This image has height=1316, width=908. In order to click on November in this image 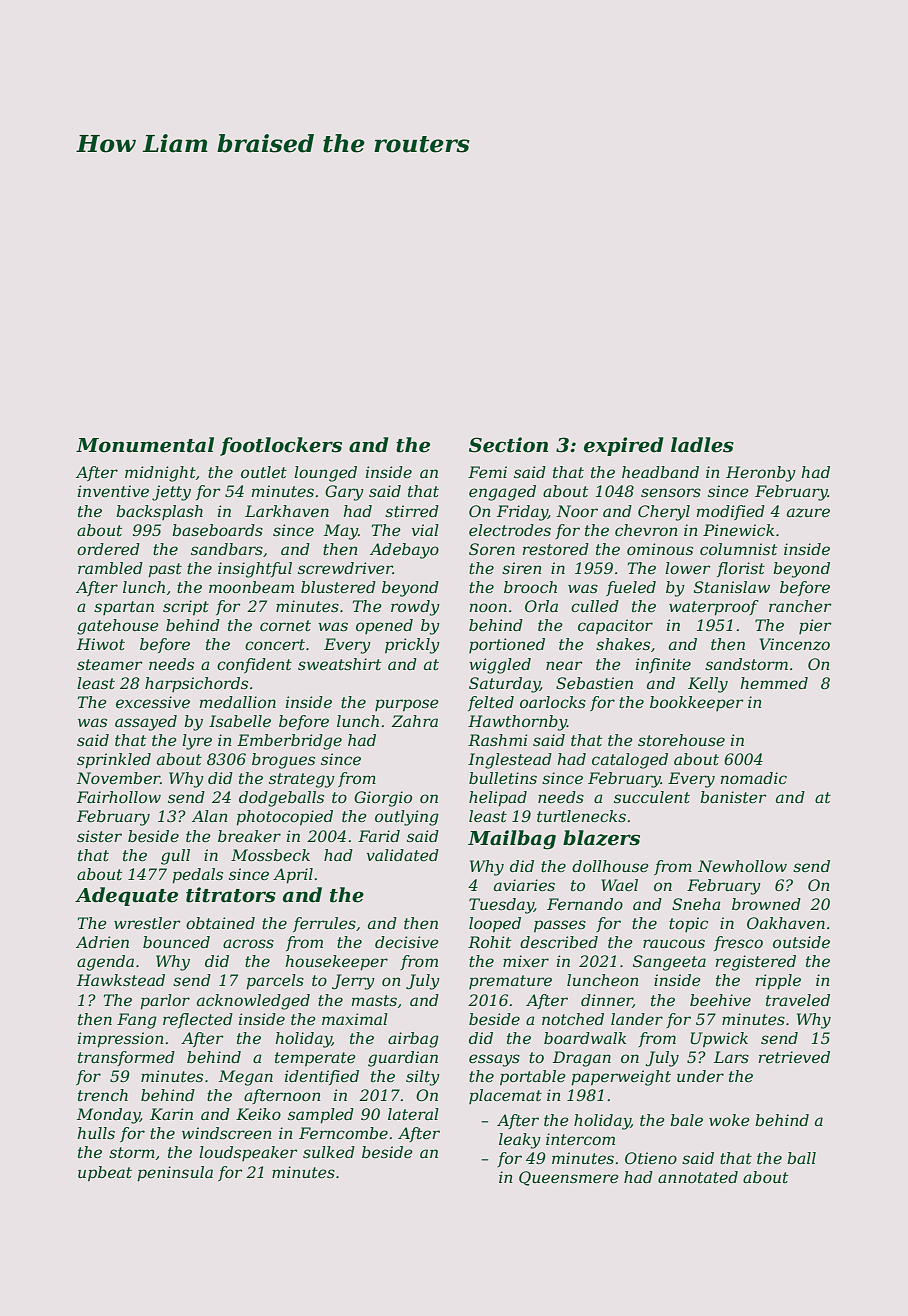, I will do `click(118, 778)`.
